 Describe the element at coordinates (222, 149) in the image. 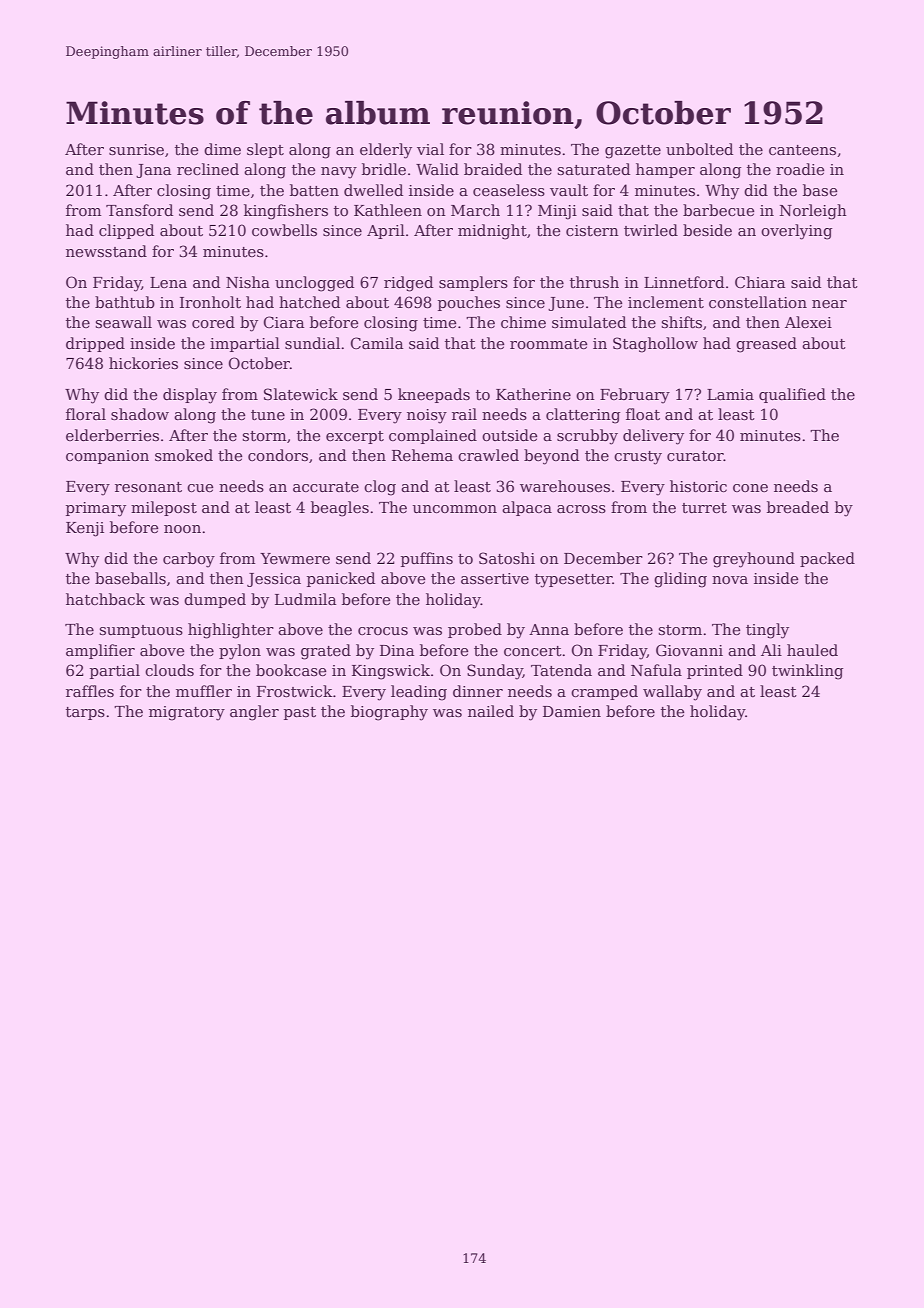

I see `dime` at that location.
